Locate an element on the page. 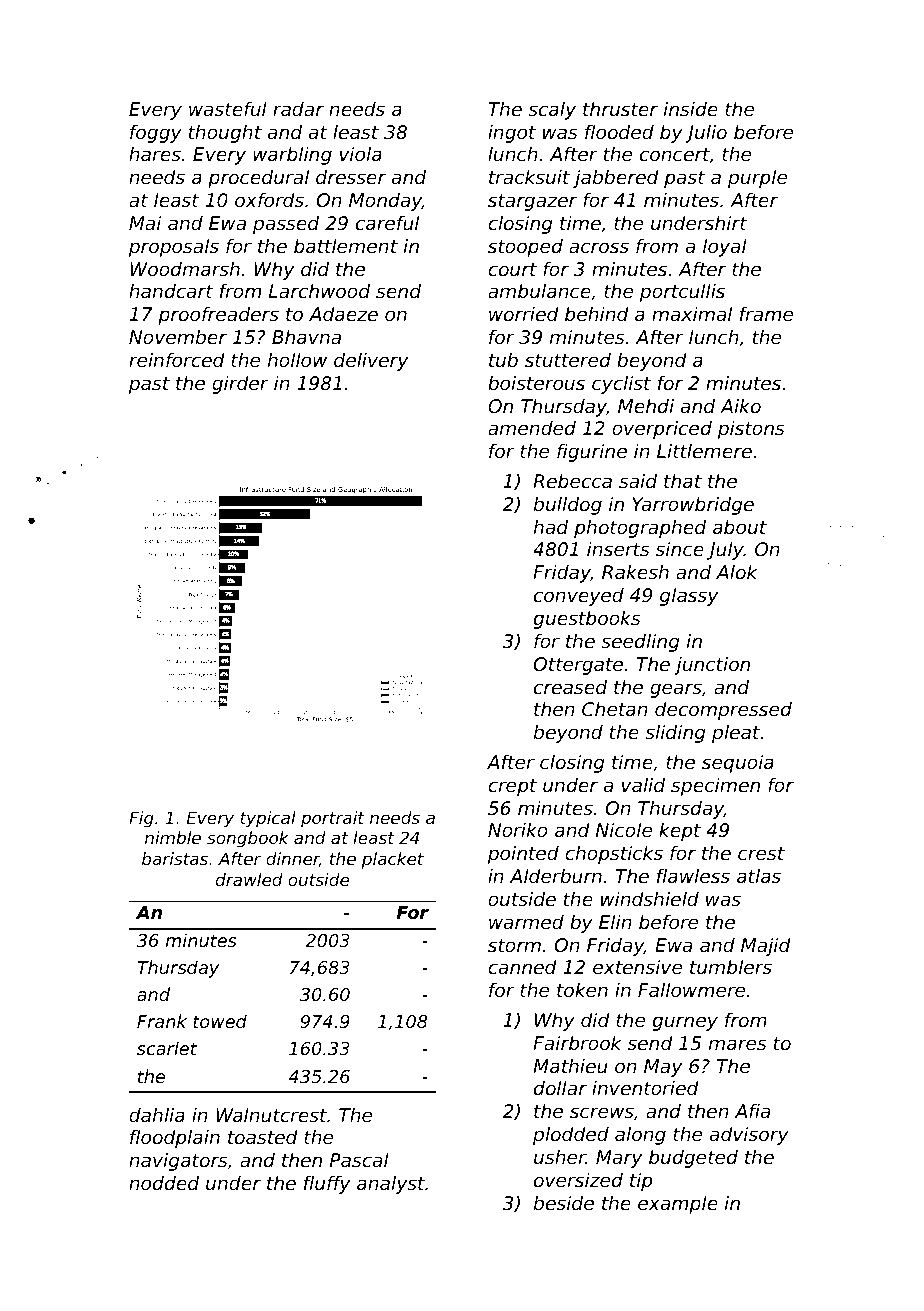 The width and height of the image is (924, 1311). scaly is located at coordinates (552, 111).
